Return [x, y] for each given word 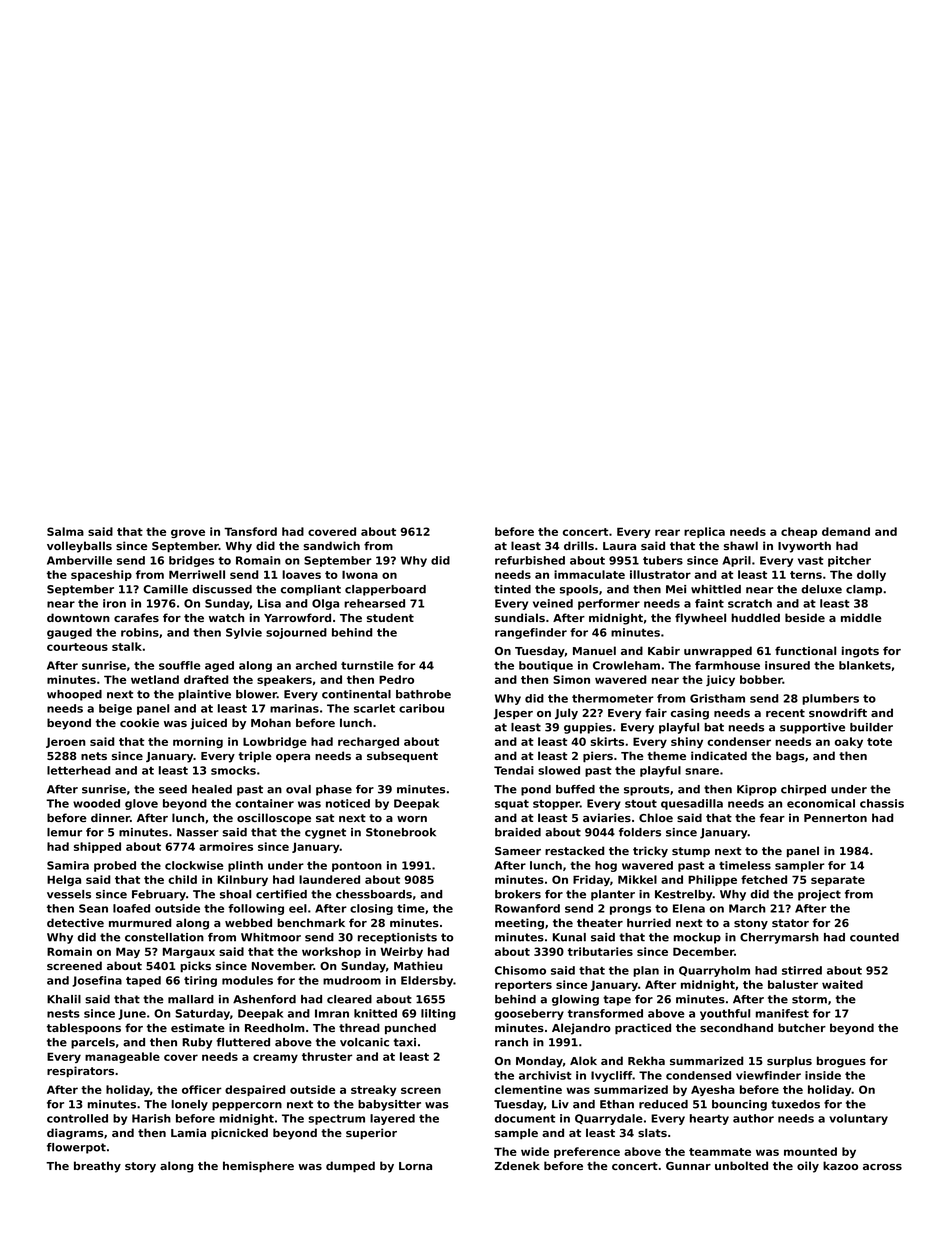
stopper [556, 805]
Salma [65, 531]
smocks [233, 770]
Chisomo [520, 970]
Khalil [64, 999]
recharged [368, 742]
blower [256, 694]
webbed [248, 922]
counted [874, 937]
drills [579, 545]
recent [785, 713]
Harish [151, 1118]
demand [846, 531]
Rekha [646, 1060]
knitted [375, 1013]
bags [790, 757]
